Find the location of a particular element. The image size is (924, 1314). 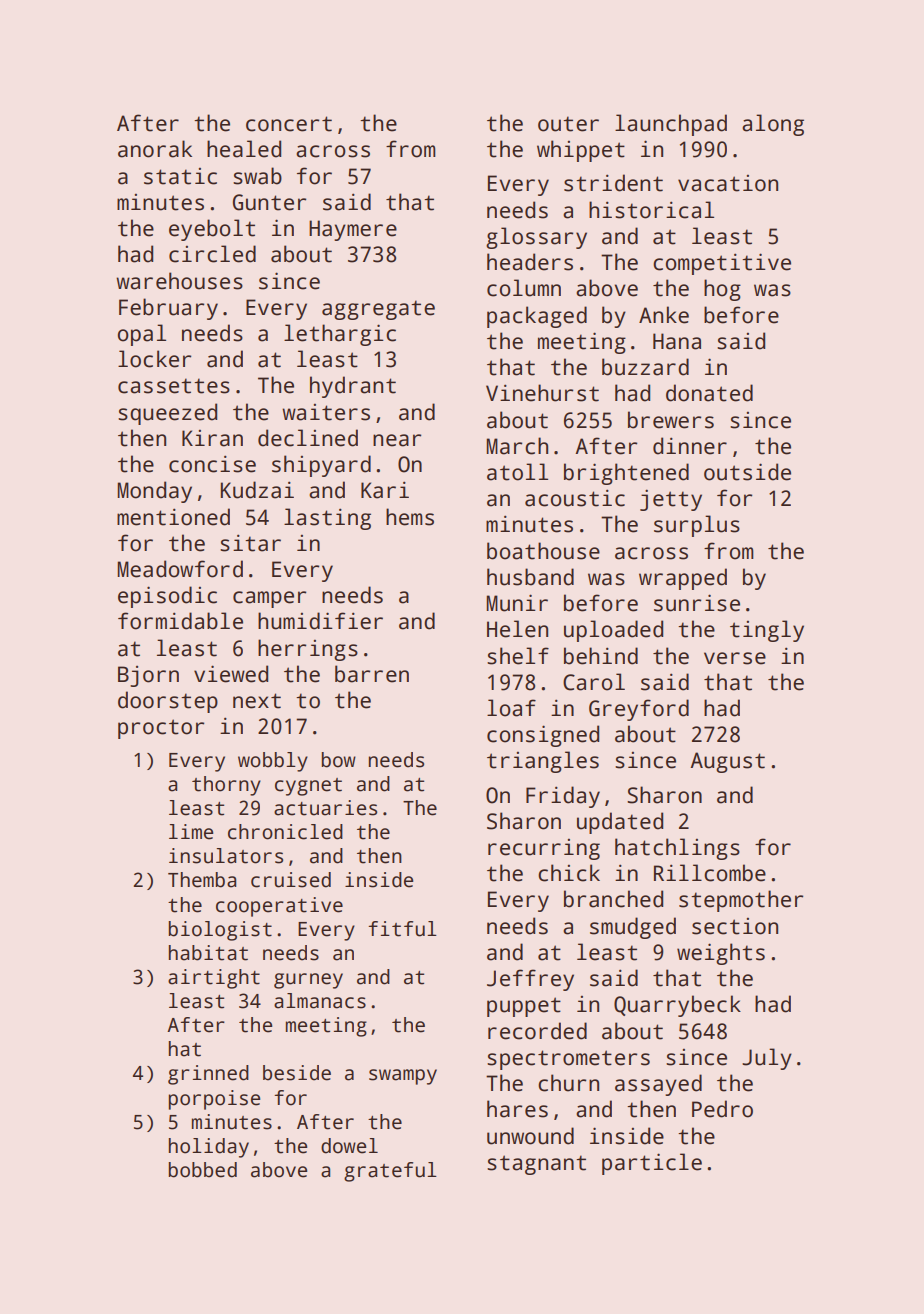

particle is located at coordinates (652, 1164).
